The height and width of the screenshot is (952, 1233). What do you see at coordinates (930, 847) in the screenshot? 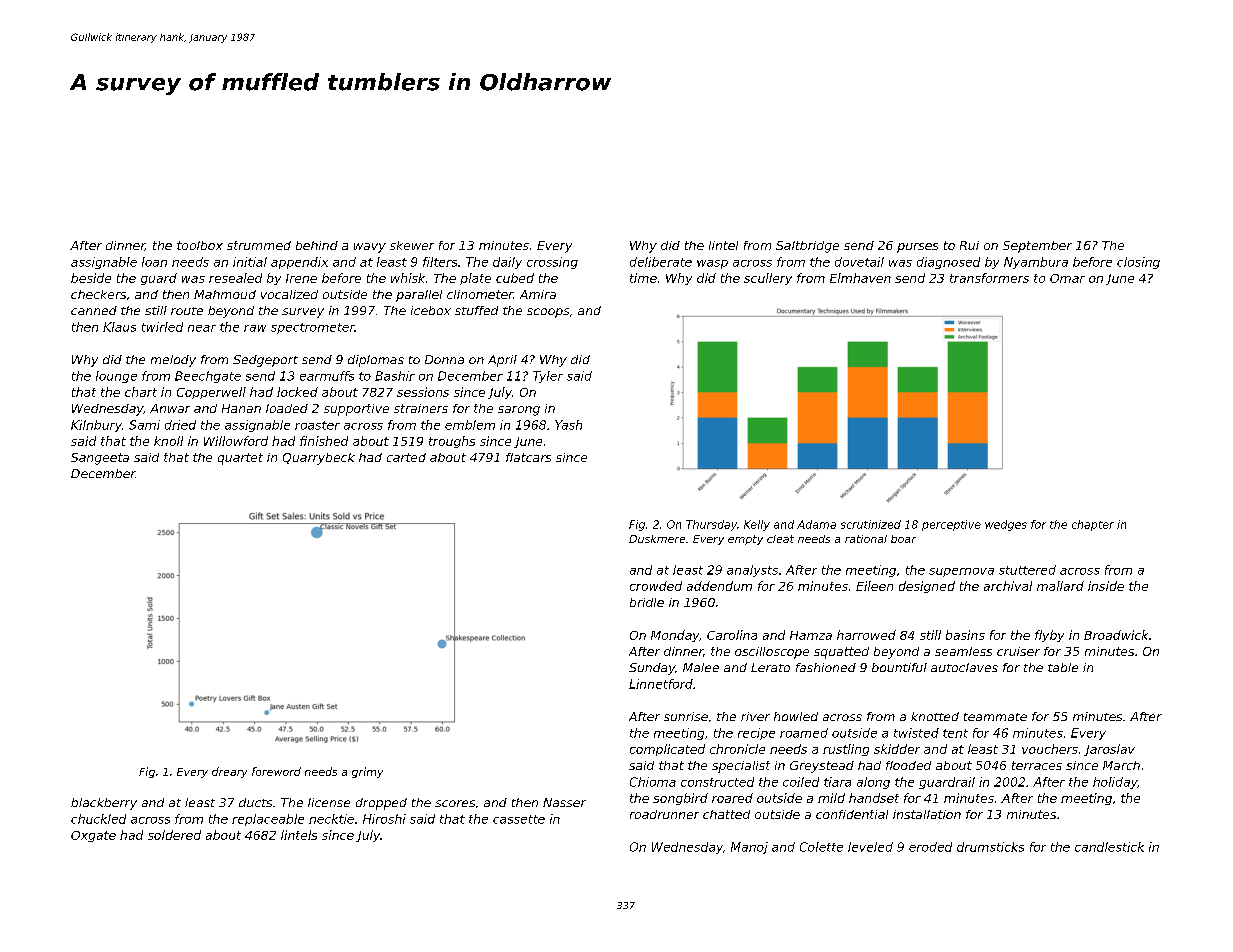
I see `eroded` at bounding box center [930, 847].
